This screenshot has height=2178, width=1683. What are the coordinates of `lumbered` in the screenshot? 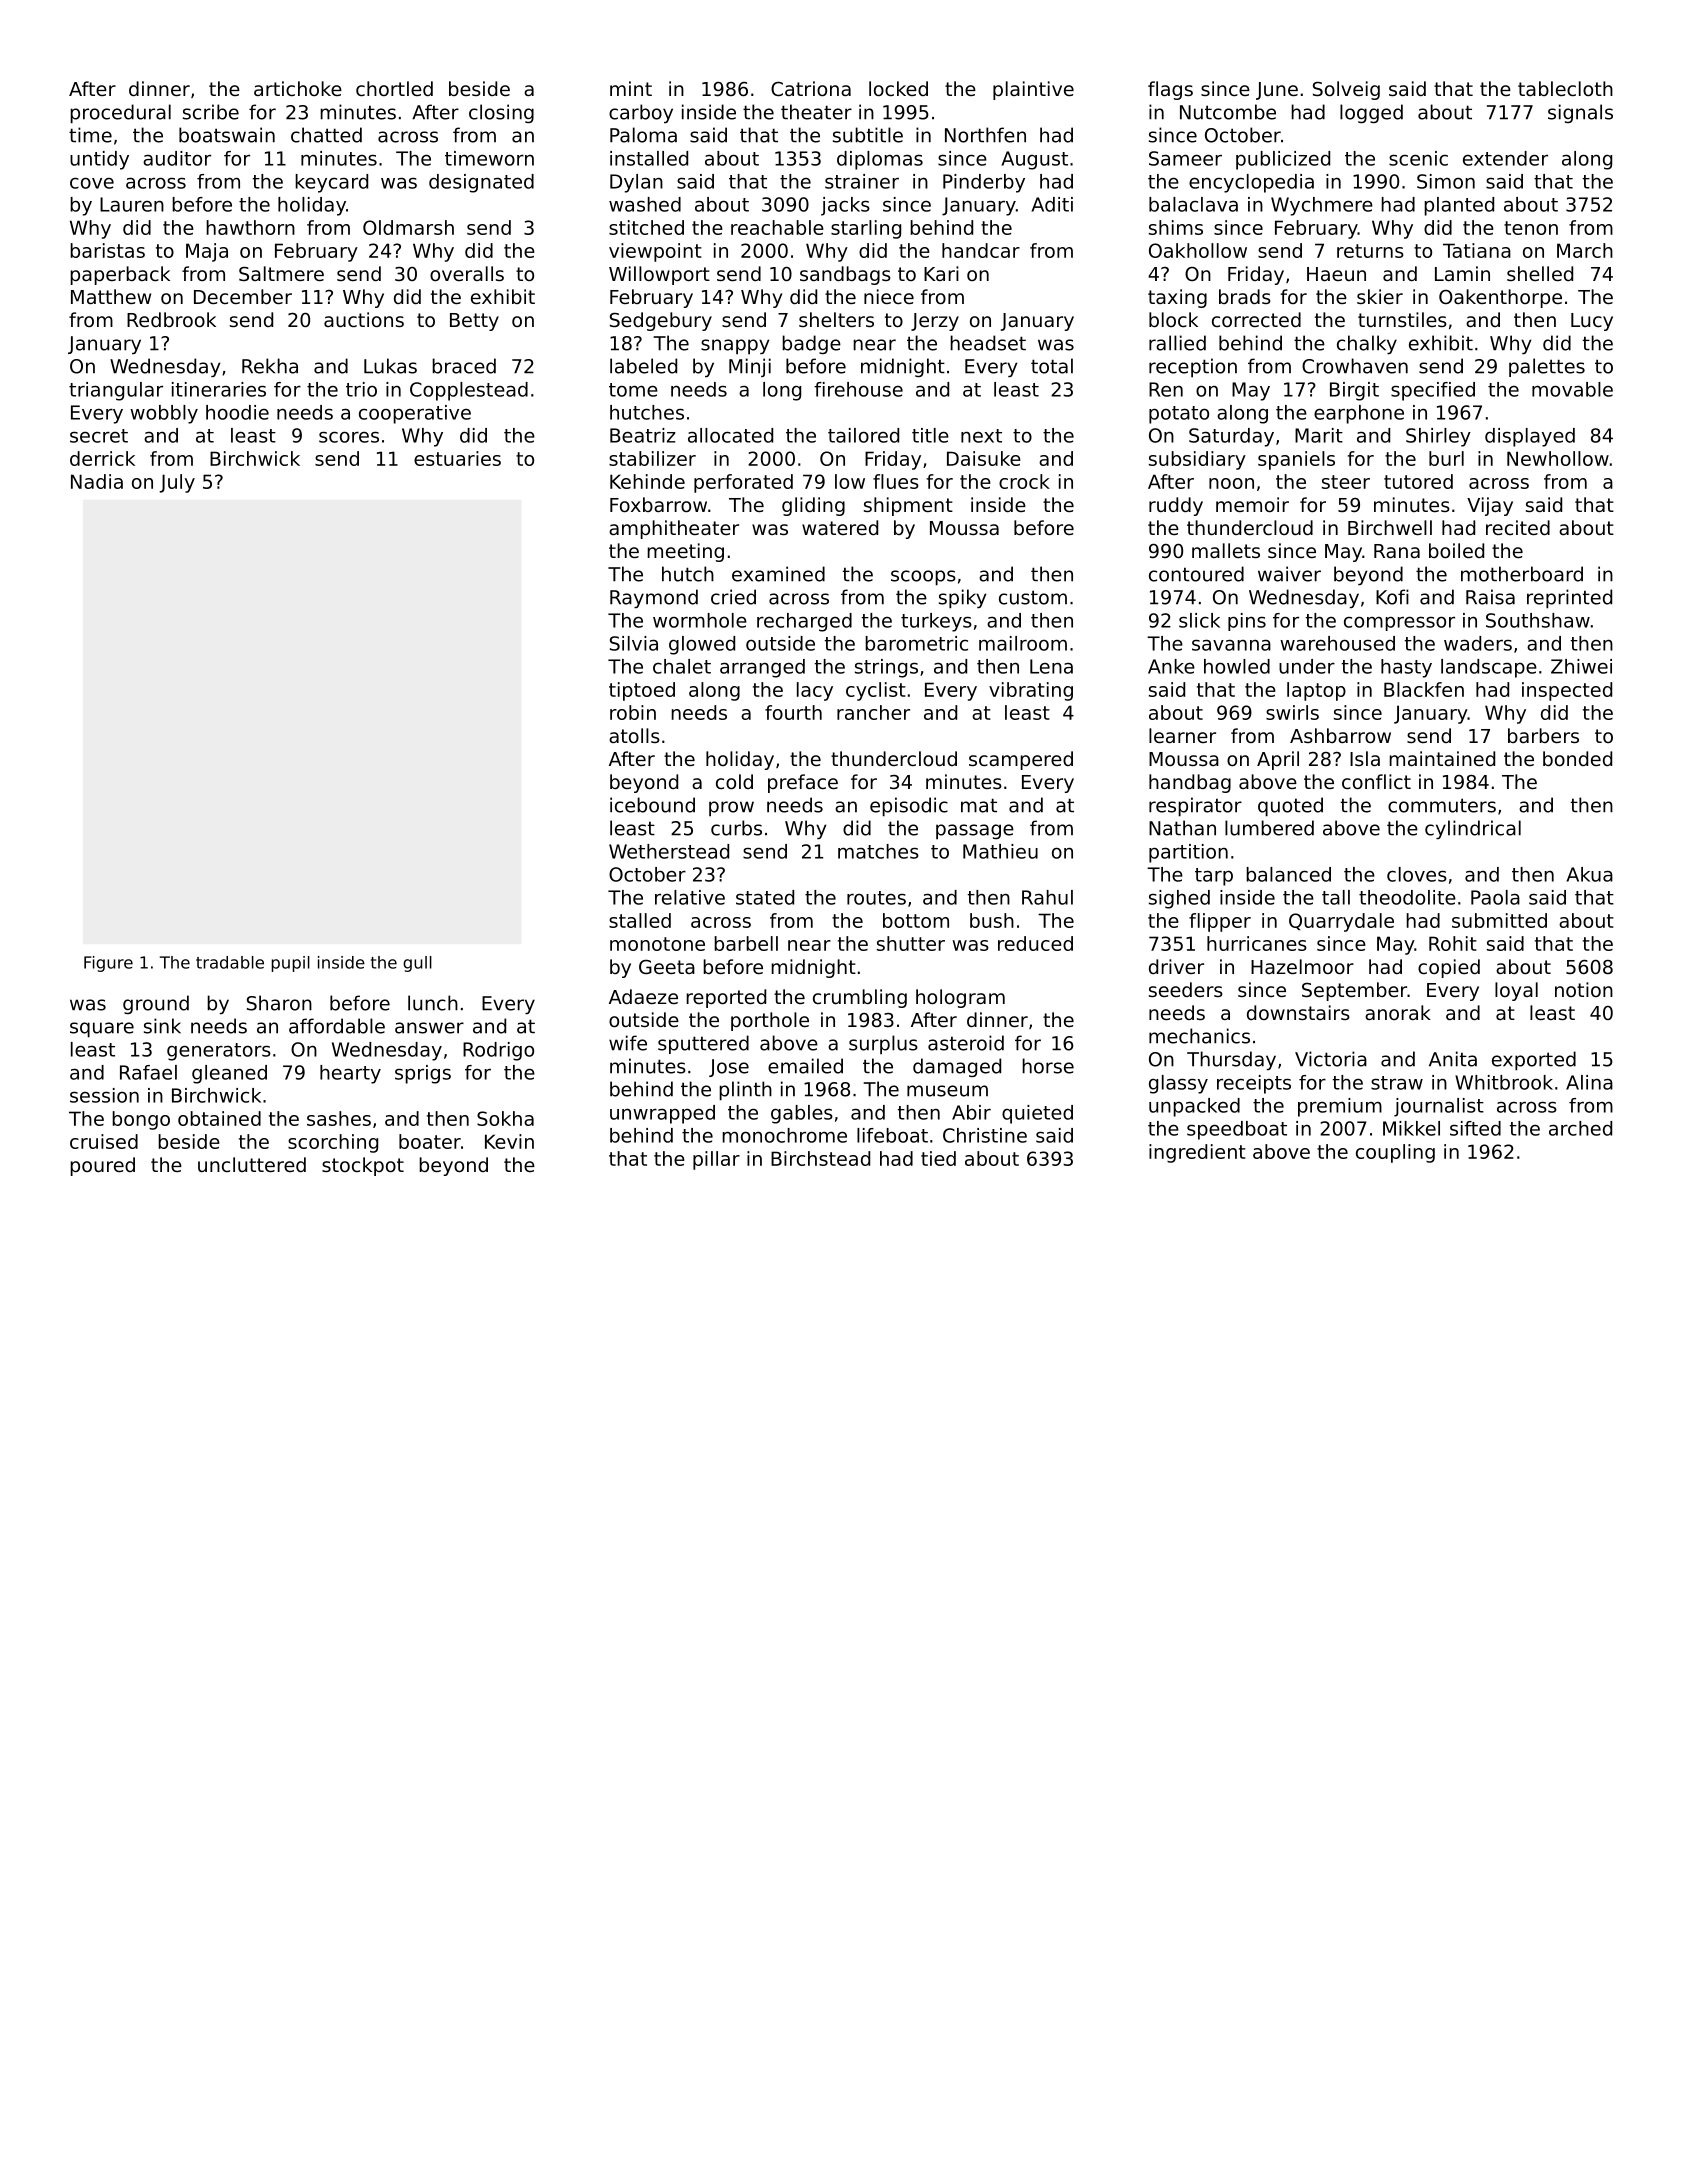 It's located at (1269, 828).
